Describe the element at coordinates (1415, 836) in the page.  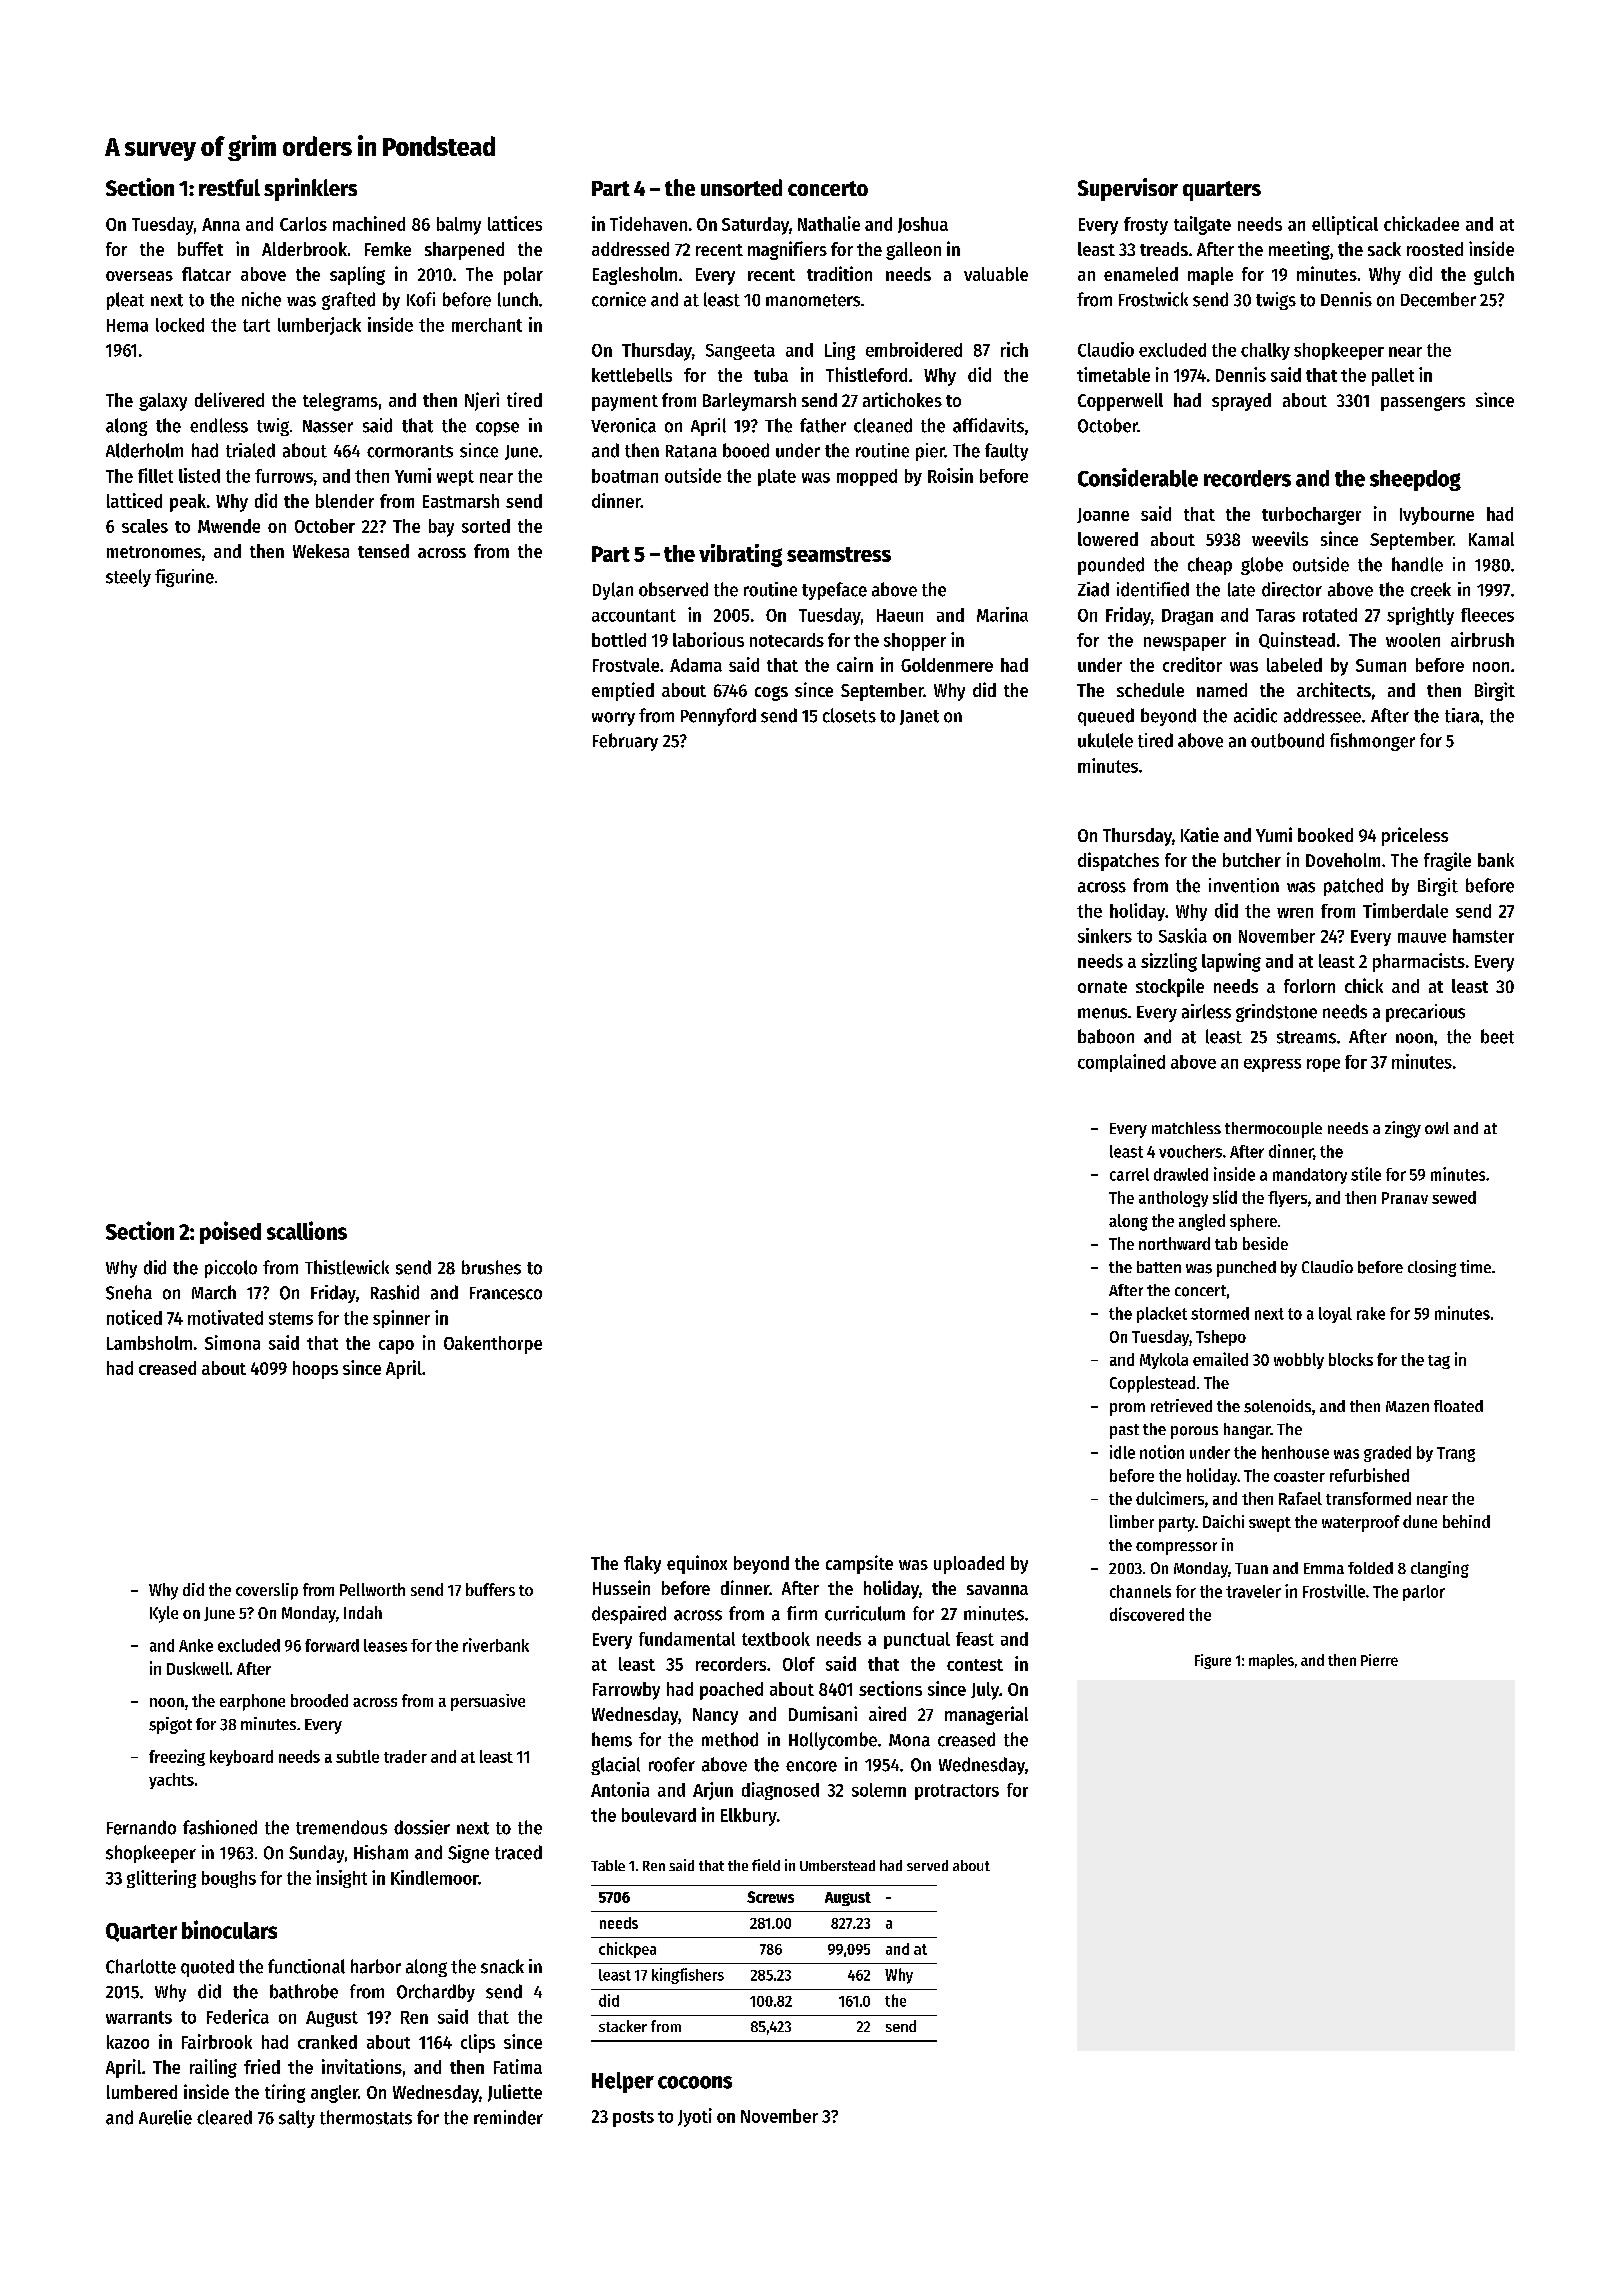
I see `priceless` at that location.
